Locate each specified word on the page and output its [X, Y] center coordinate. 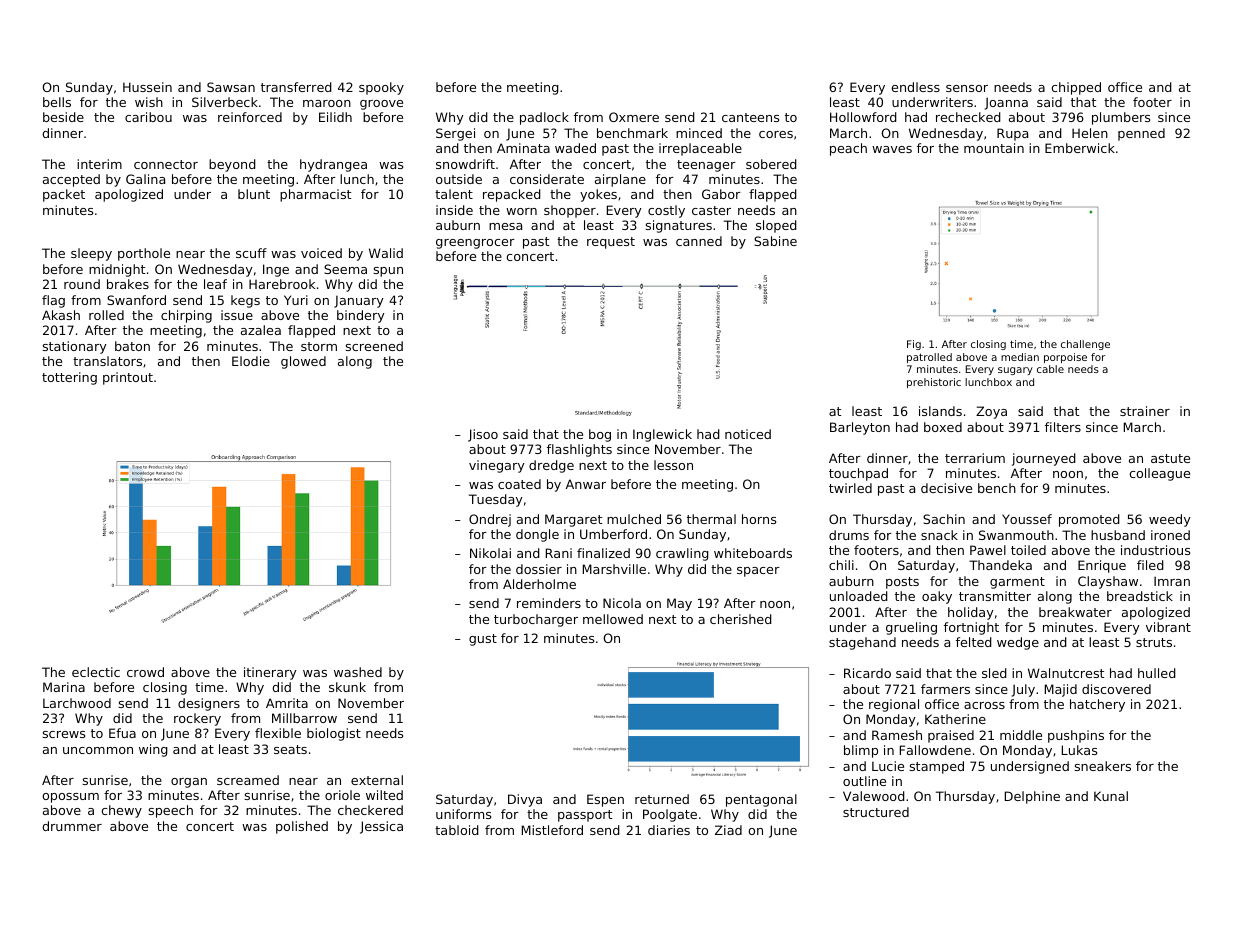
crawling [682, 554]
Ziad [728, 830]
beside [63, 117]
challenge [1085, 345]
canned [699, 241]
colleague [1159, 474]
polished [302, 827]
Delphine [1032, 797]
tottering [69, 378]
